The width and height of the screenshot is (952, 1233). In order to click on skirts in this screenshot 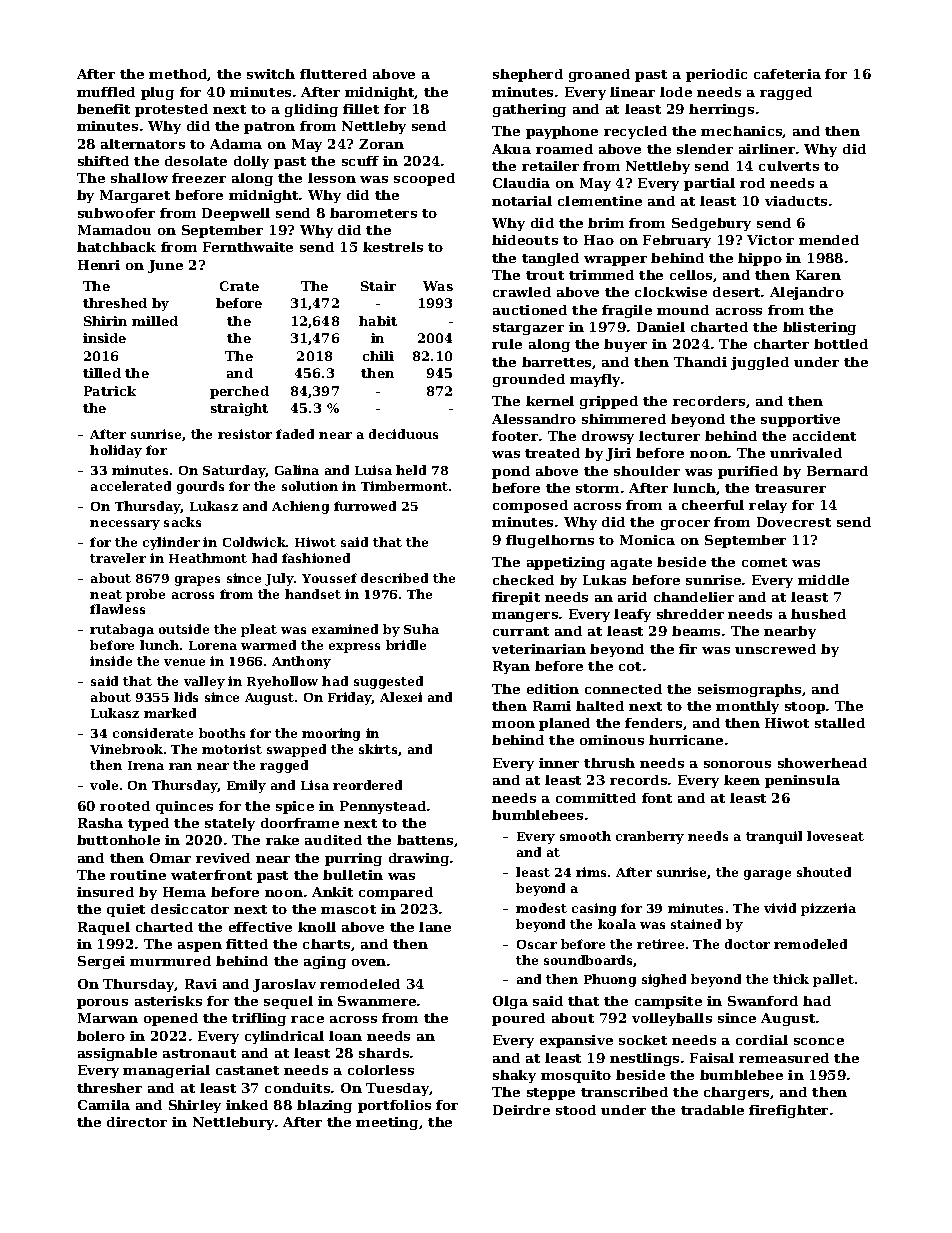, I will do `click(378, 749)`.
